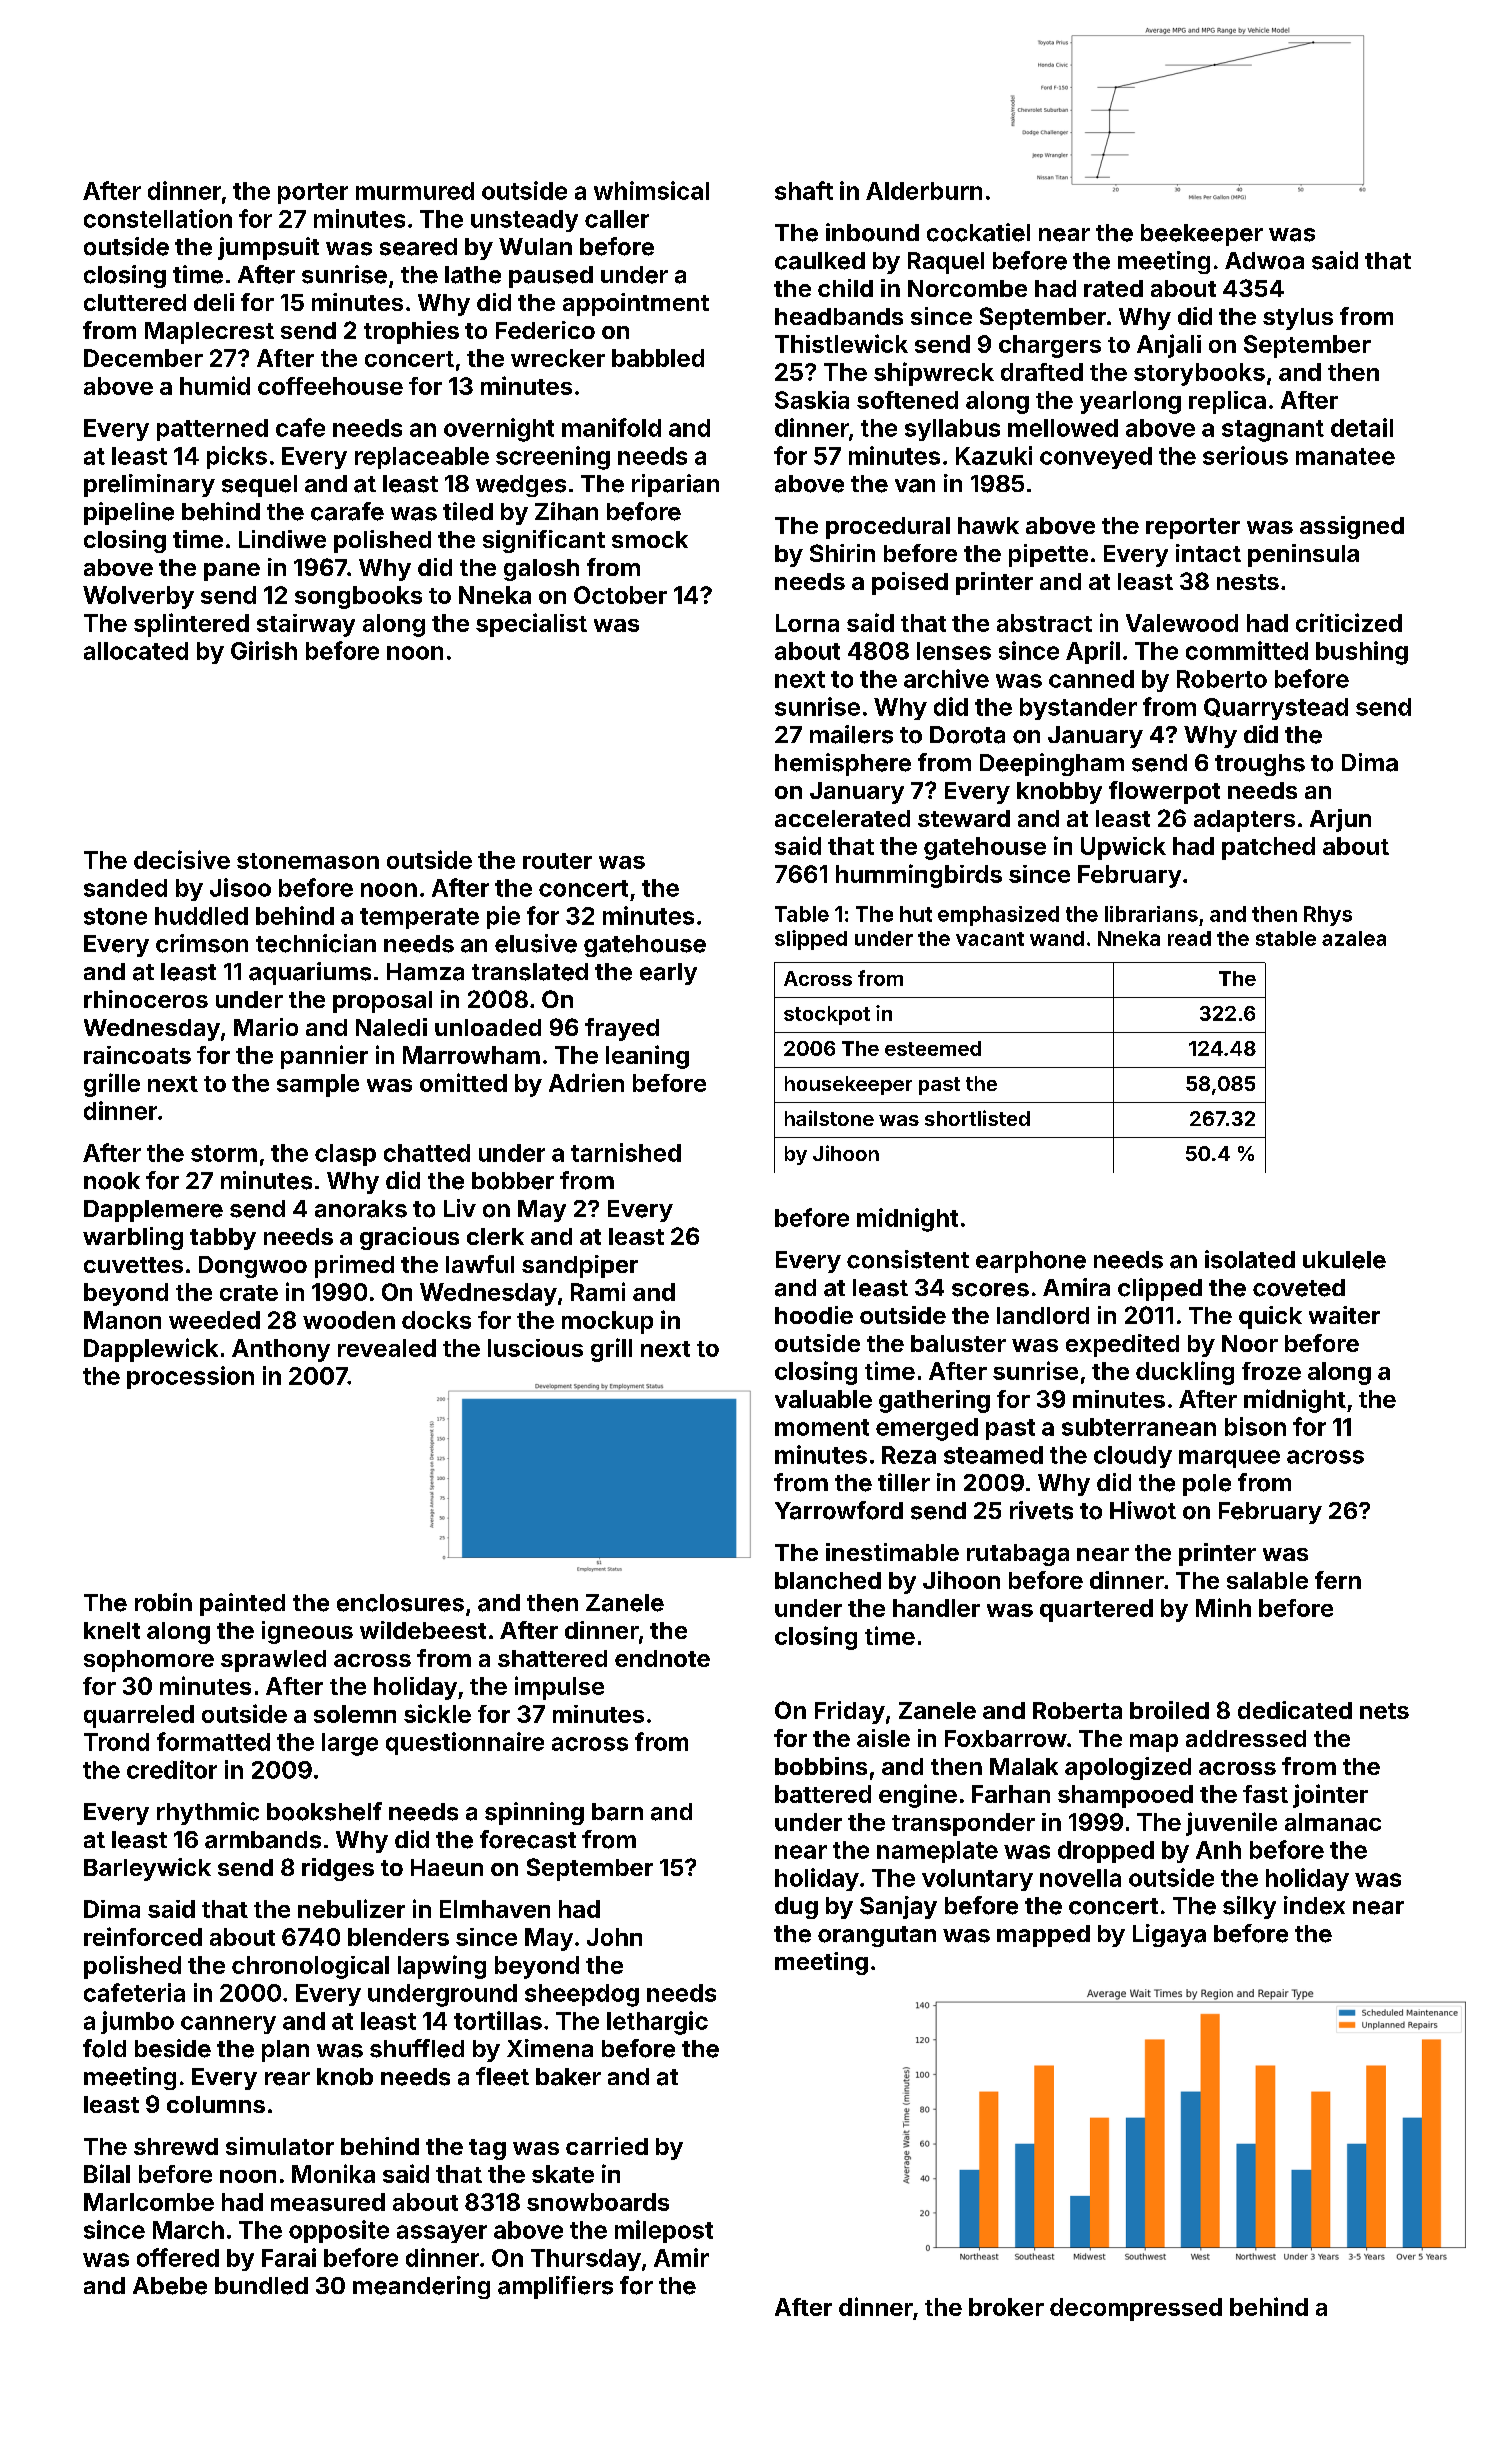  Describe the element at coordinates (224, 1153) in the screenshot. I see `storm` at that location.
